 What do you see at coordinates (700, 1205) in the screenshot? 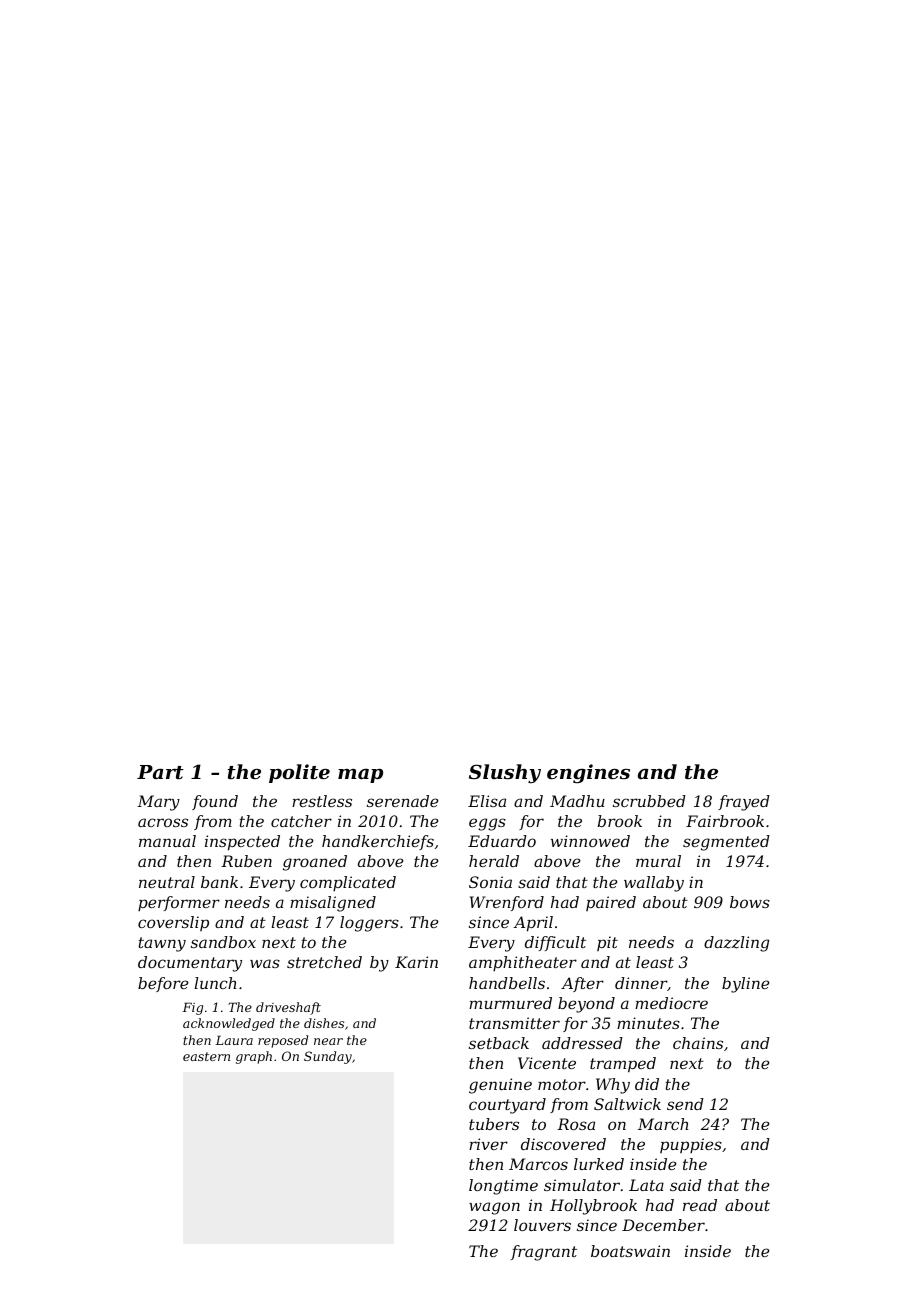
I see `read` at bounding box center [700, 1205].
